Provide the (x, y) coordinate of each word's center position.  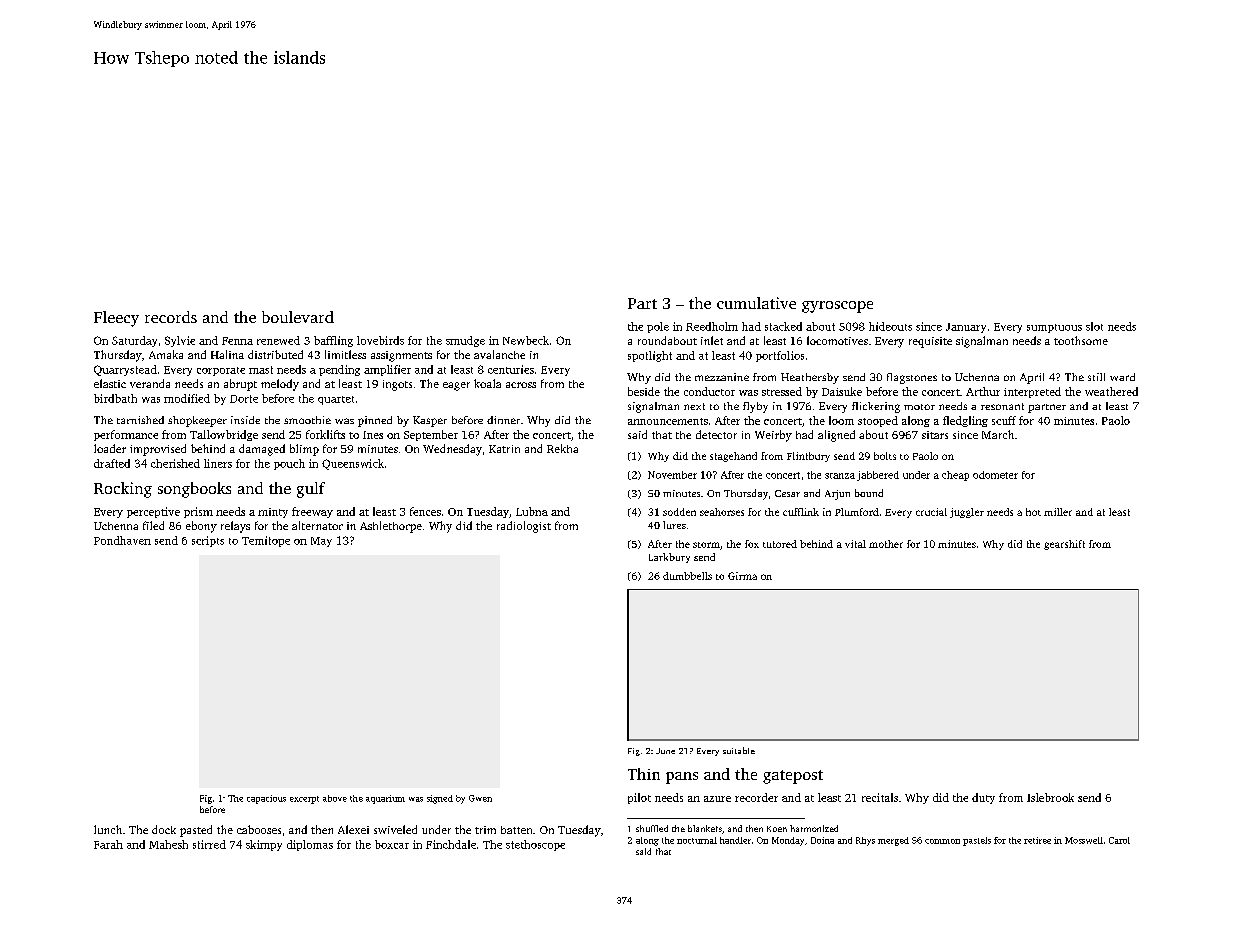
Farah (108, 844)
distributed (275, 354)
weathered (1111, 391)
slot (1094, 326)
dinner (503, 420)
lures (674, 525)
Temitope (266, 541)
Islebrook (1050, 797)
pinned (375, 421)
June (665, 751)
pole (658, 327)
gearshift (1064, 545)
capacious (266, 799)
